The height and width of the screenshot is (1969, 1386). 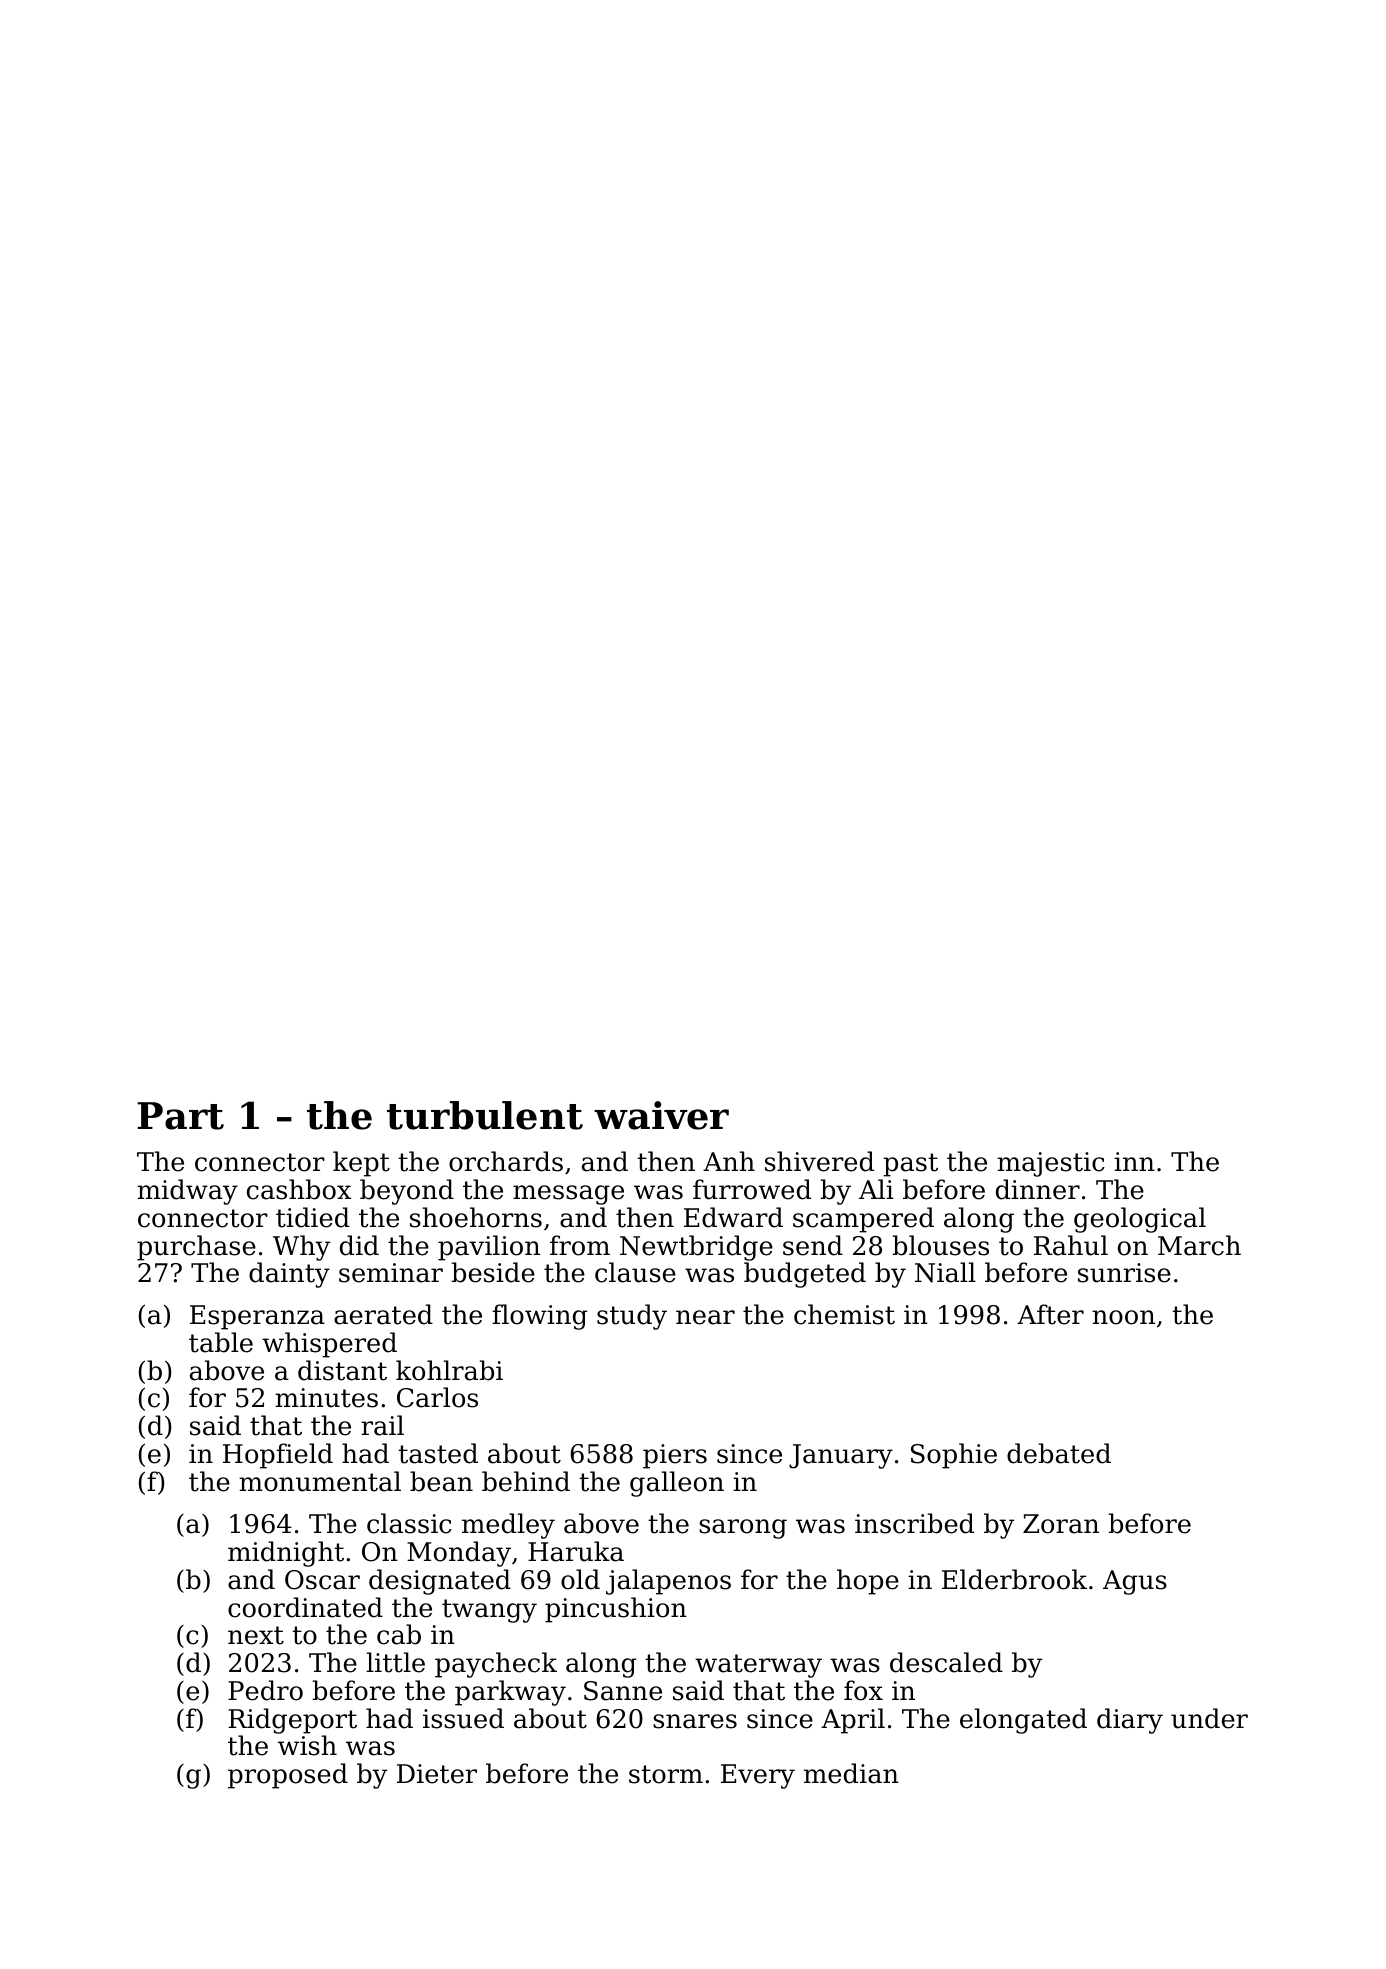 What do you see at coordinates (196, 1248) in the screenshot?
I see `purchase` at bounding box center [196, 1248].
